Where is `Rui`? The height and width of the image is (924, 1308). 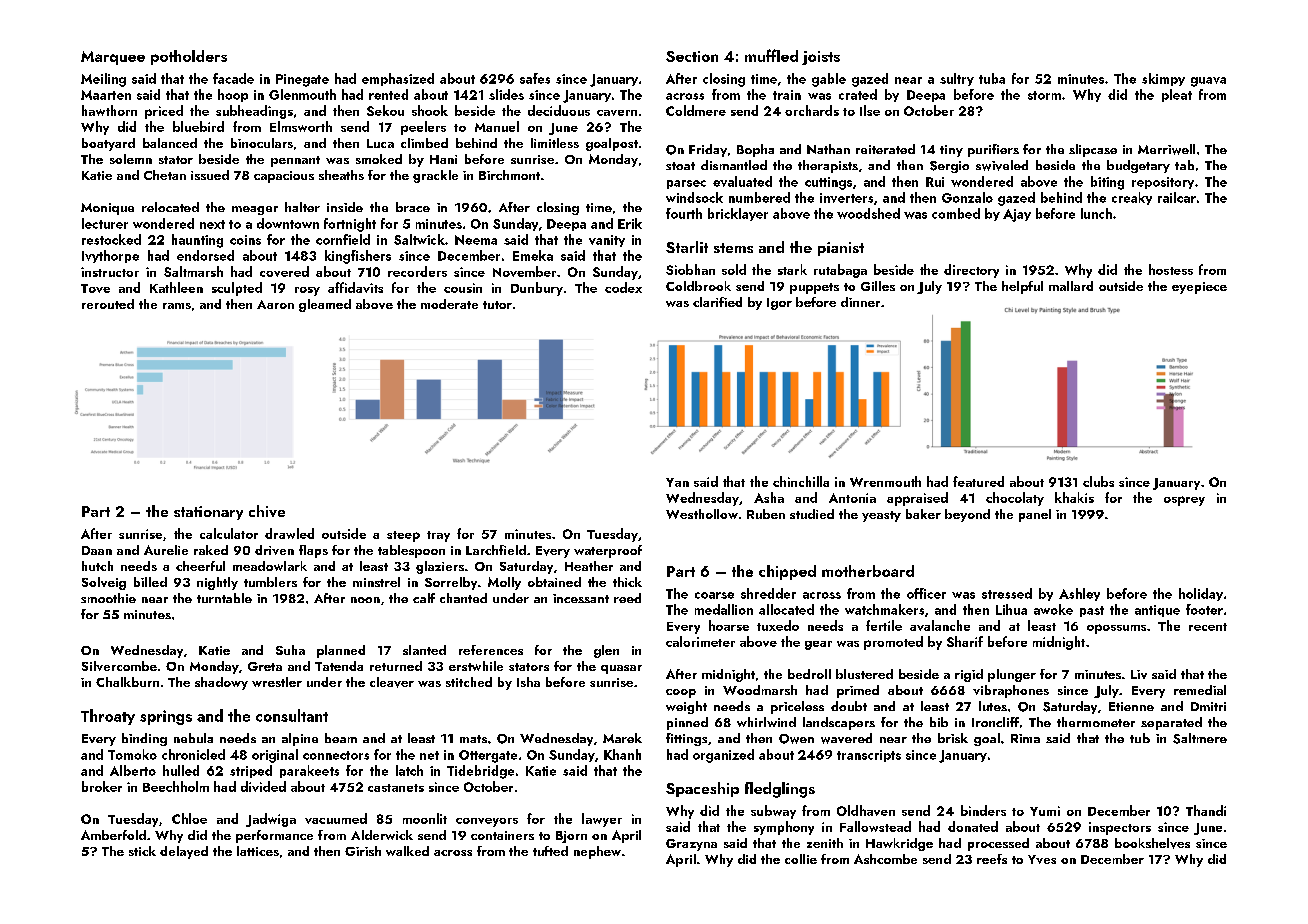 Rui is located at coordinates (935, 182).
